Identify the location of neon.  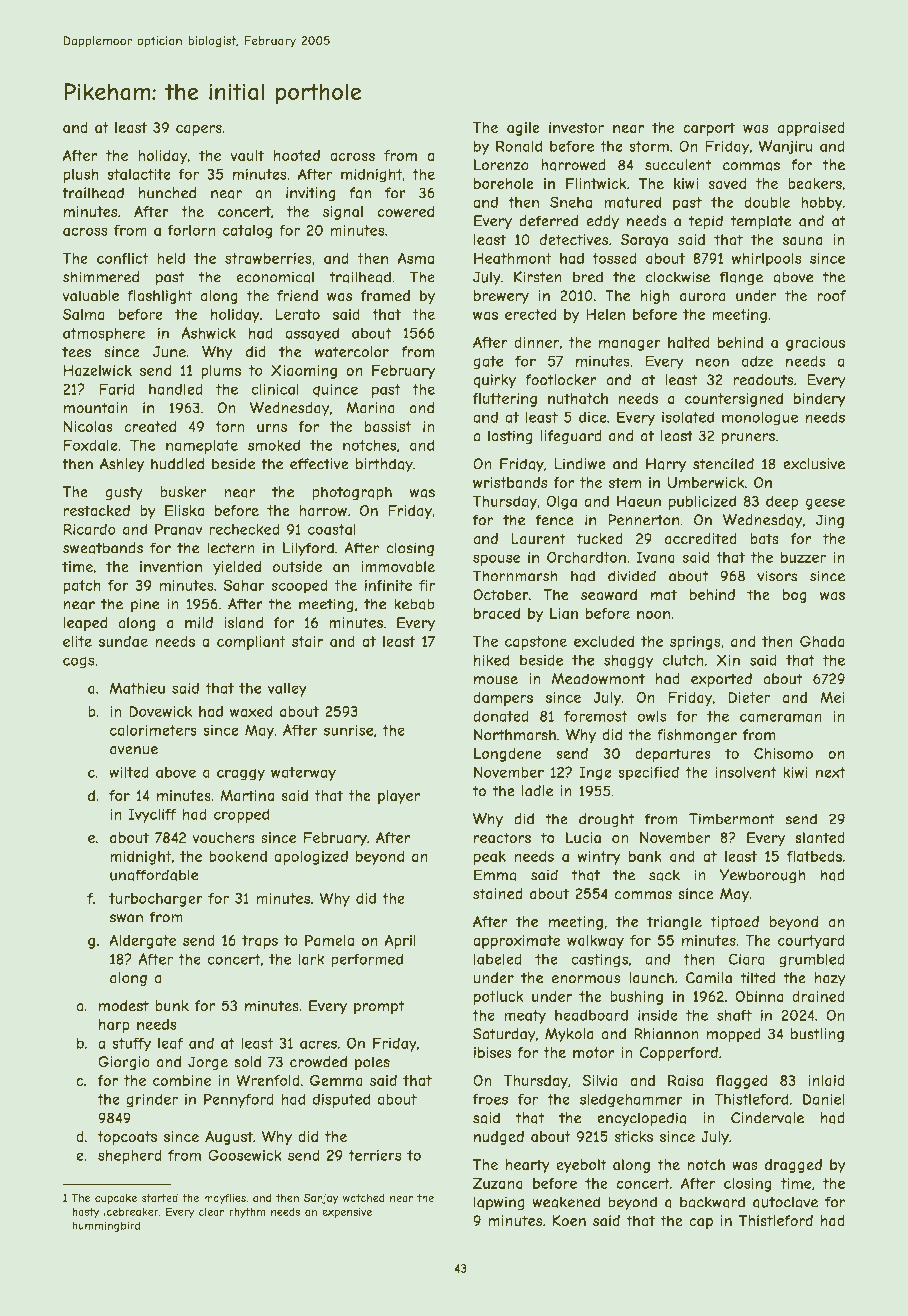
(712, 362).
